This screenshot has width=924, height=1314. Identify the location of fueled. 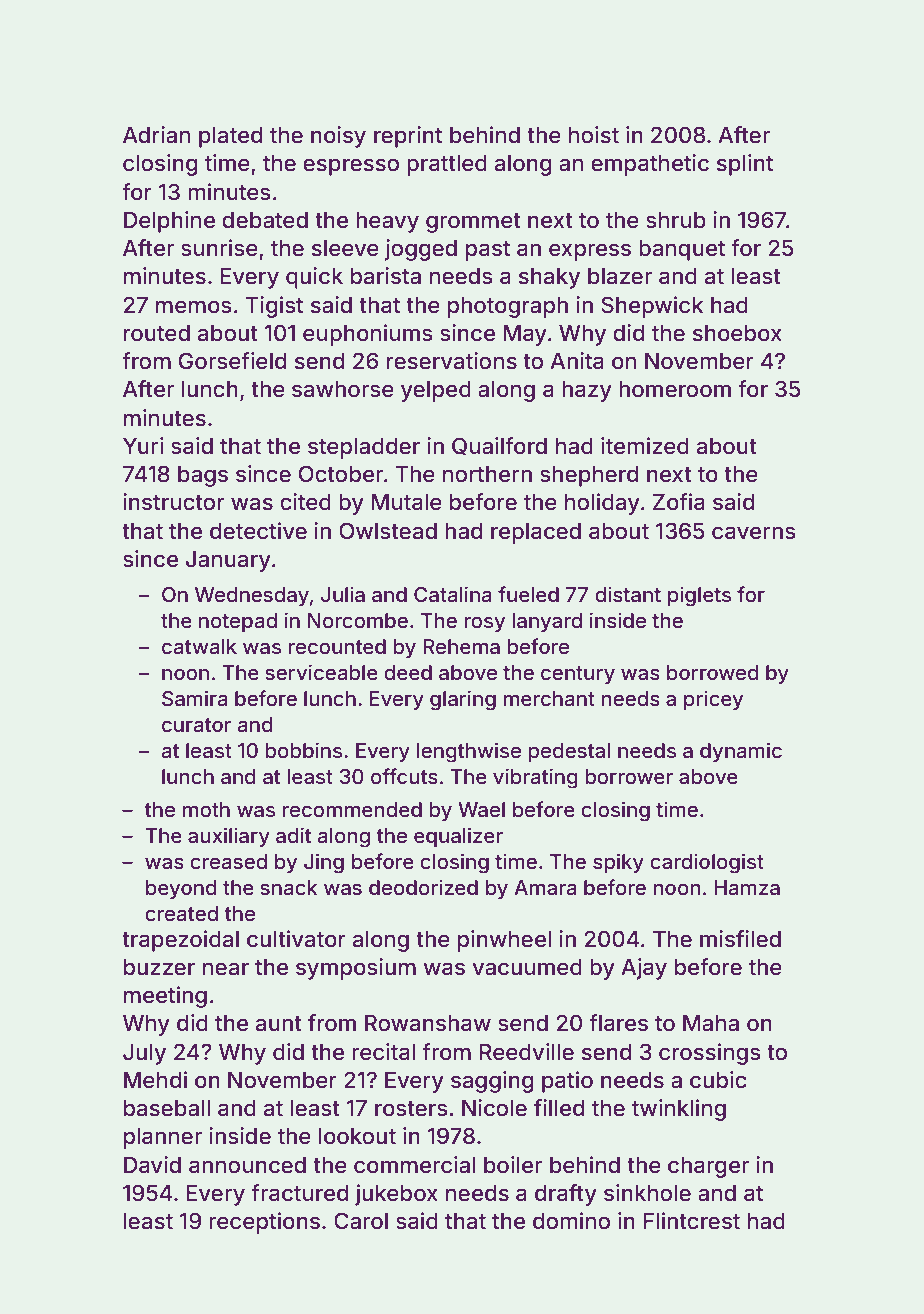
(528, 594).
